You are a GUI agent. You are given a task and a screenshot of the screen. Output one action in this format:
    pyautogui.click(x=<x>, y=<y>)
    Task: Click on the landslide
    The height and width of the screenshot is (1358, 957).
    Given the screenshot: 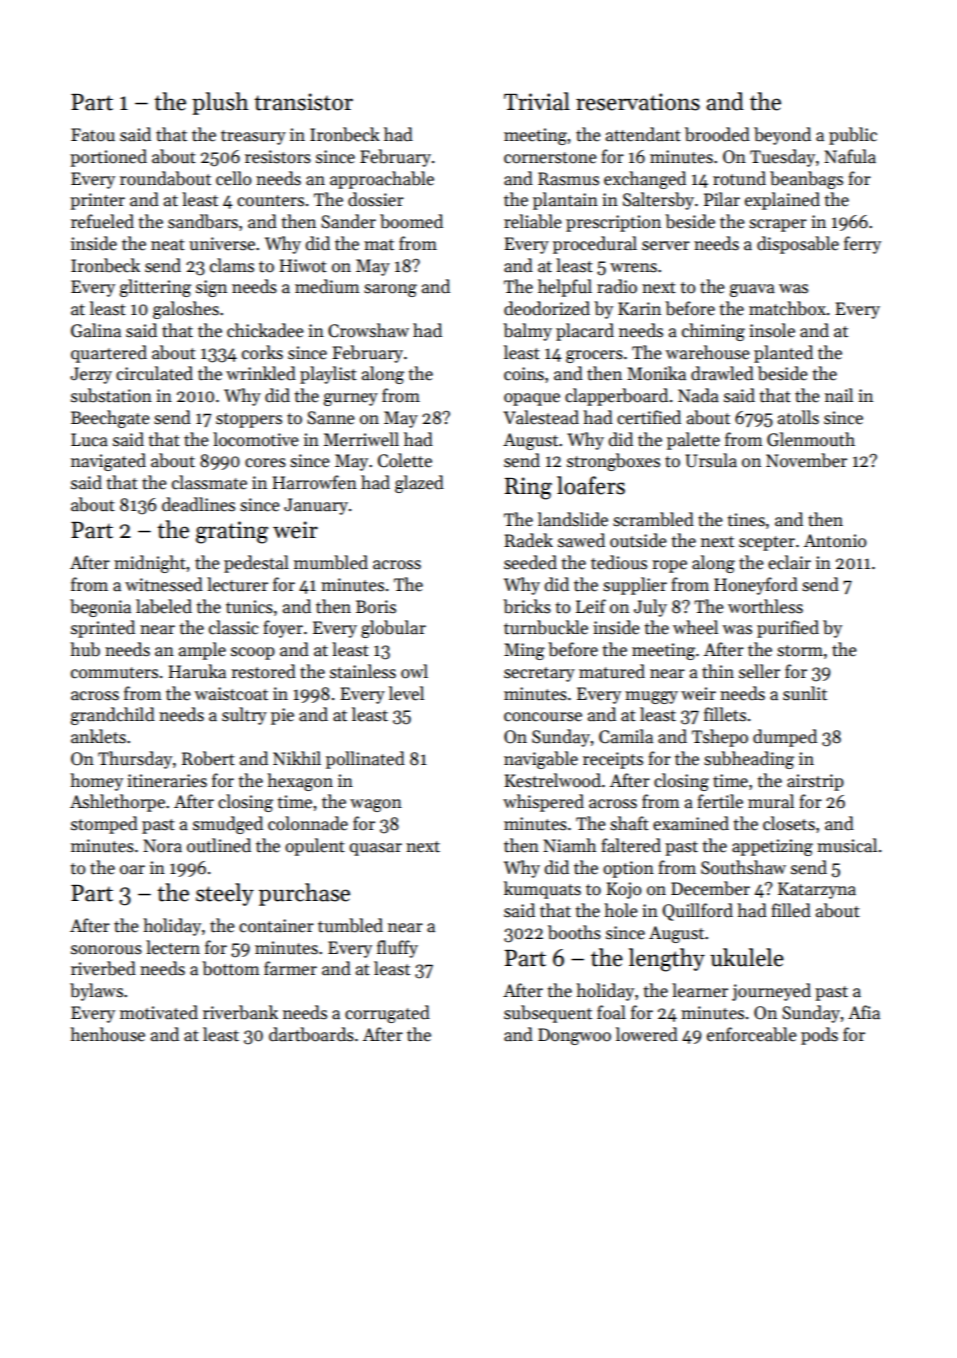 What is the action you would take?
    pyautogui.click(x=573, y=519)
